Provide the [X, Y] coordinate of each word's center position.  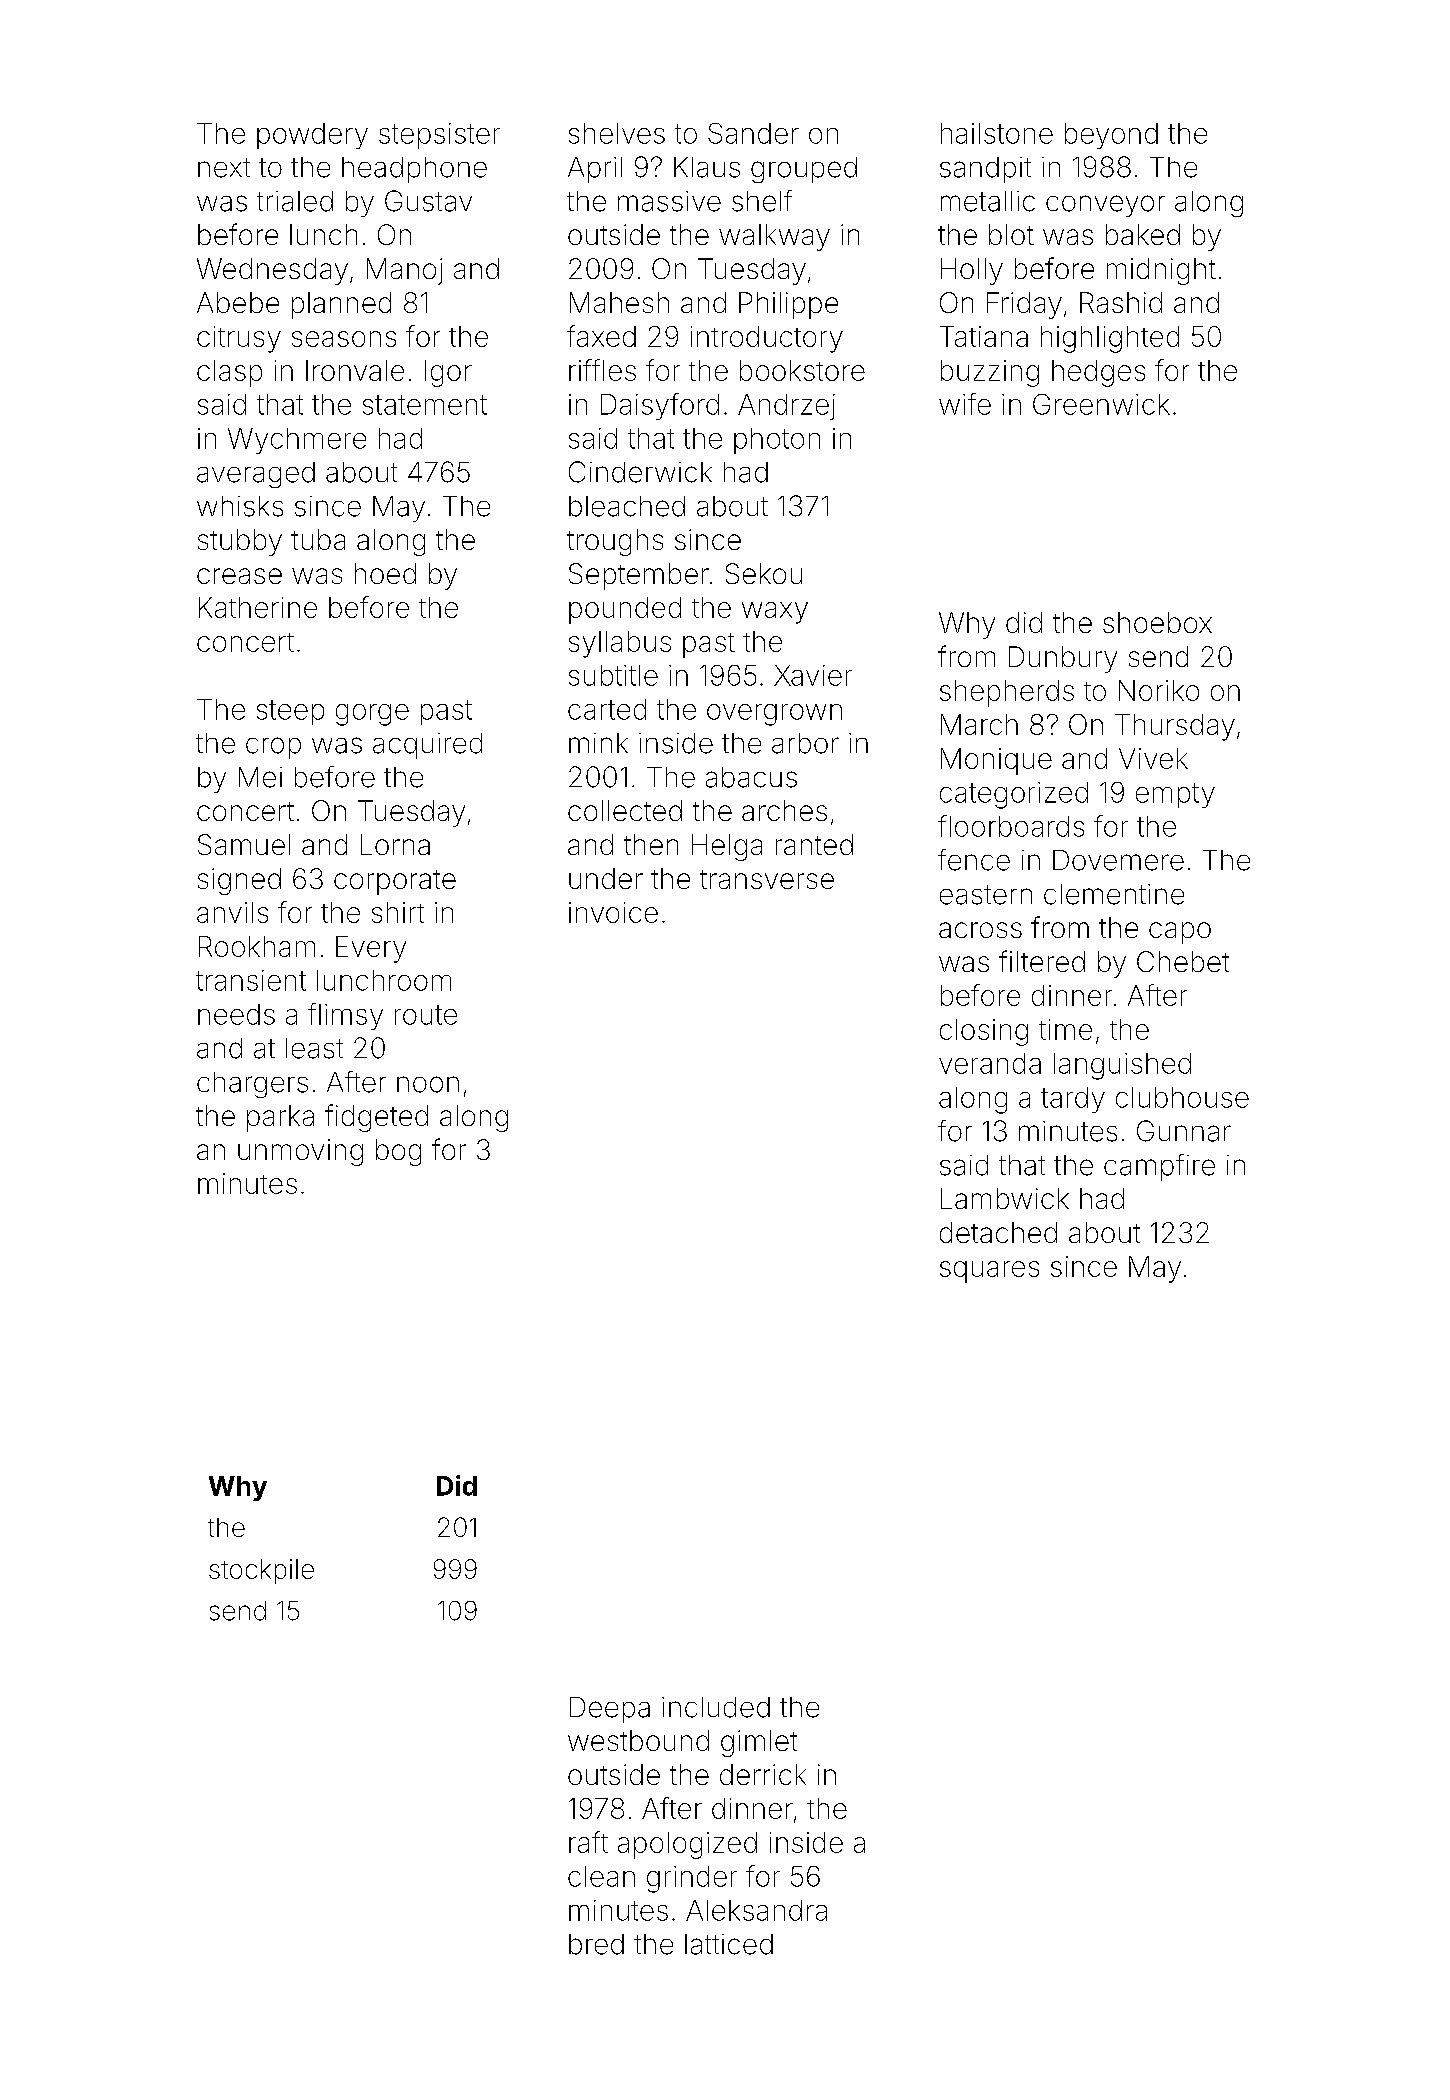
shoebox [1157, 622]
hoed [385, 573]
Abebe [238, 302]
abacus [751, 777]
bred [596, 1944]
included [716, 1707]
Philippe [788, 305]
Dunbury [1063, 659]
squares [989, 1272]
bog [398, 1152]
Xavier [813, 675]
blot [1011, 234]
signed [239, 881]
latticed [729, 1944]
